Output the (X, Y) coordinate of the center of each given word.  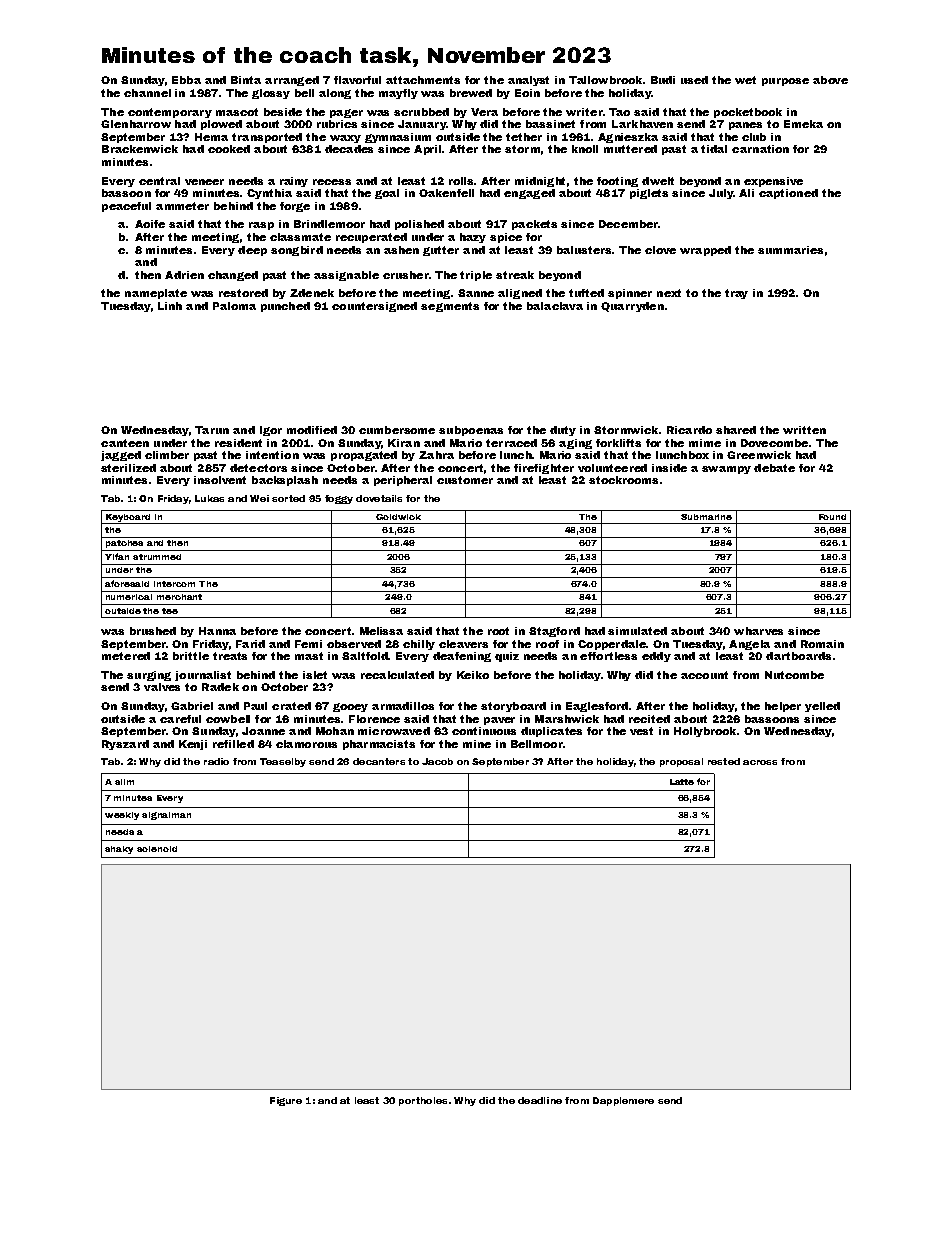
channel (147, 93)
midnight (540, 182)
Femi (308, 644)
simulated (637, 631)
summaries (790, 250)
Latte (682, 782)
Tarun (212, 430)
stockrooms (623, 480)
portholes (423, 1101)
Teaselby (283, 762)
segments (450, 307)
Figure (286, 1101)
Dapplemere (623, 1101)
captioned (788, 194)
